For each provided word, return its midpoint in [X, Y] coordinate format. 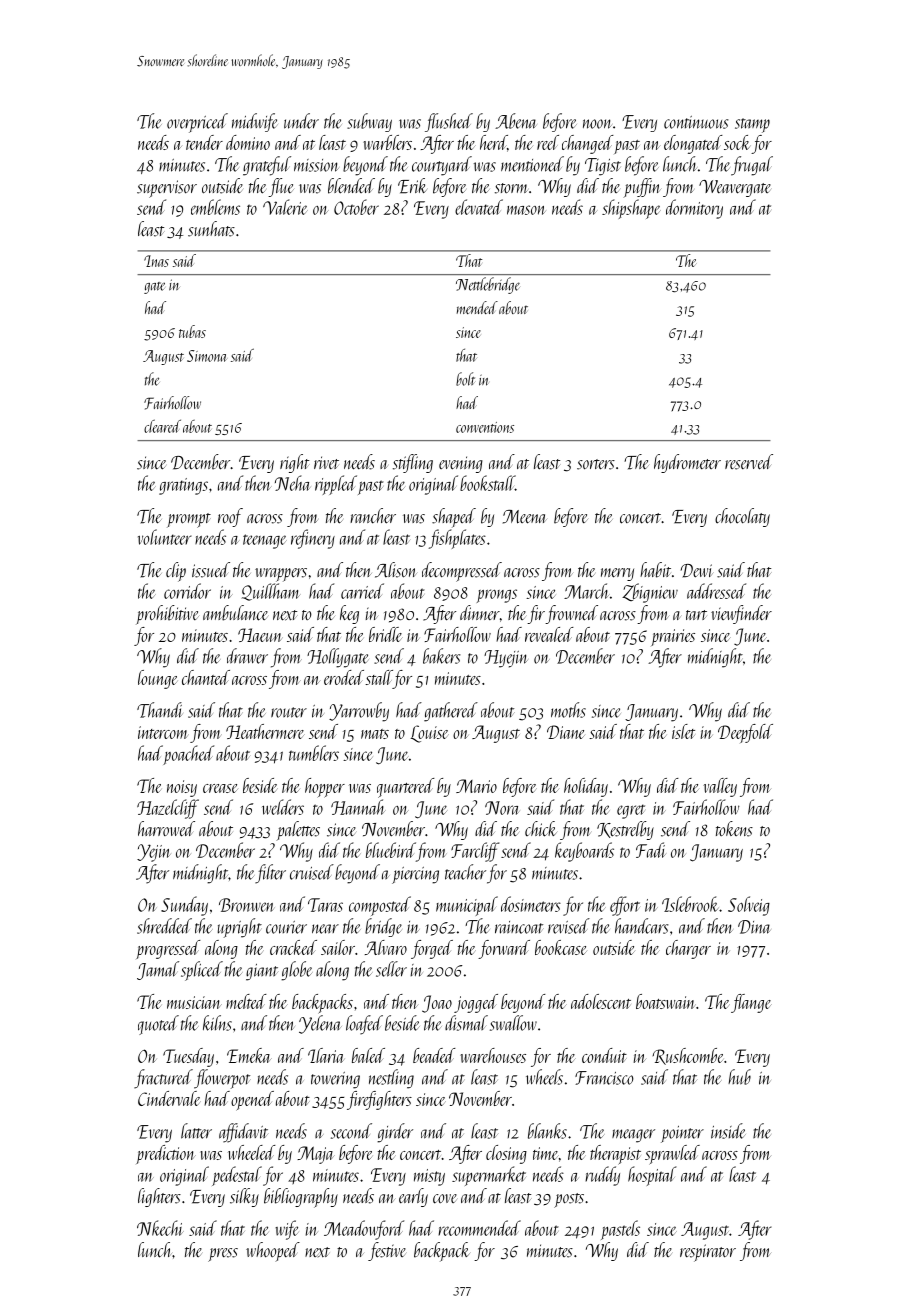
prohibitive [167, 615]
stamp [752, 125]
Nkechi [160, 1228]
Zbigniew [650, 593]
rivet [326, 462]
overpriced [197, 123]
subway [369, 122]
